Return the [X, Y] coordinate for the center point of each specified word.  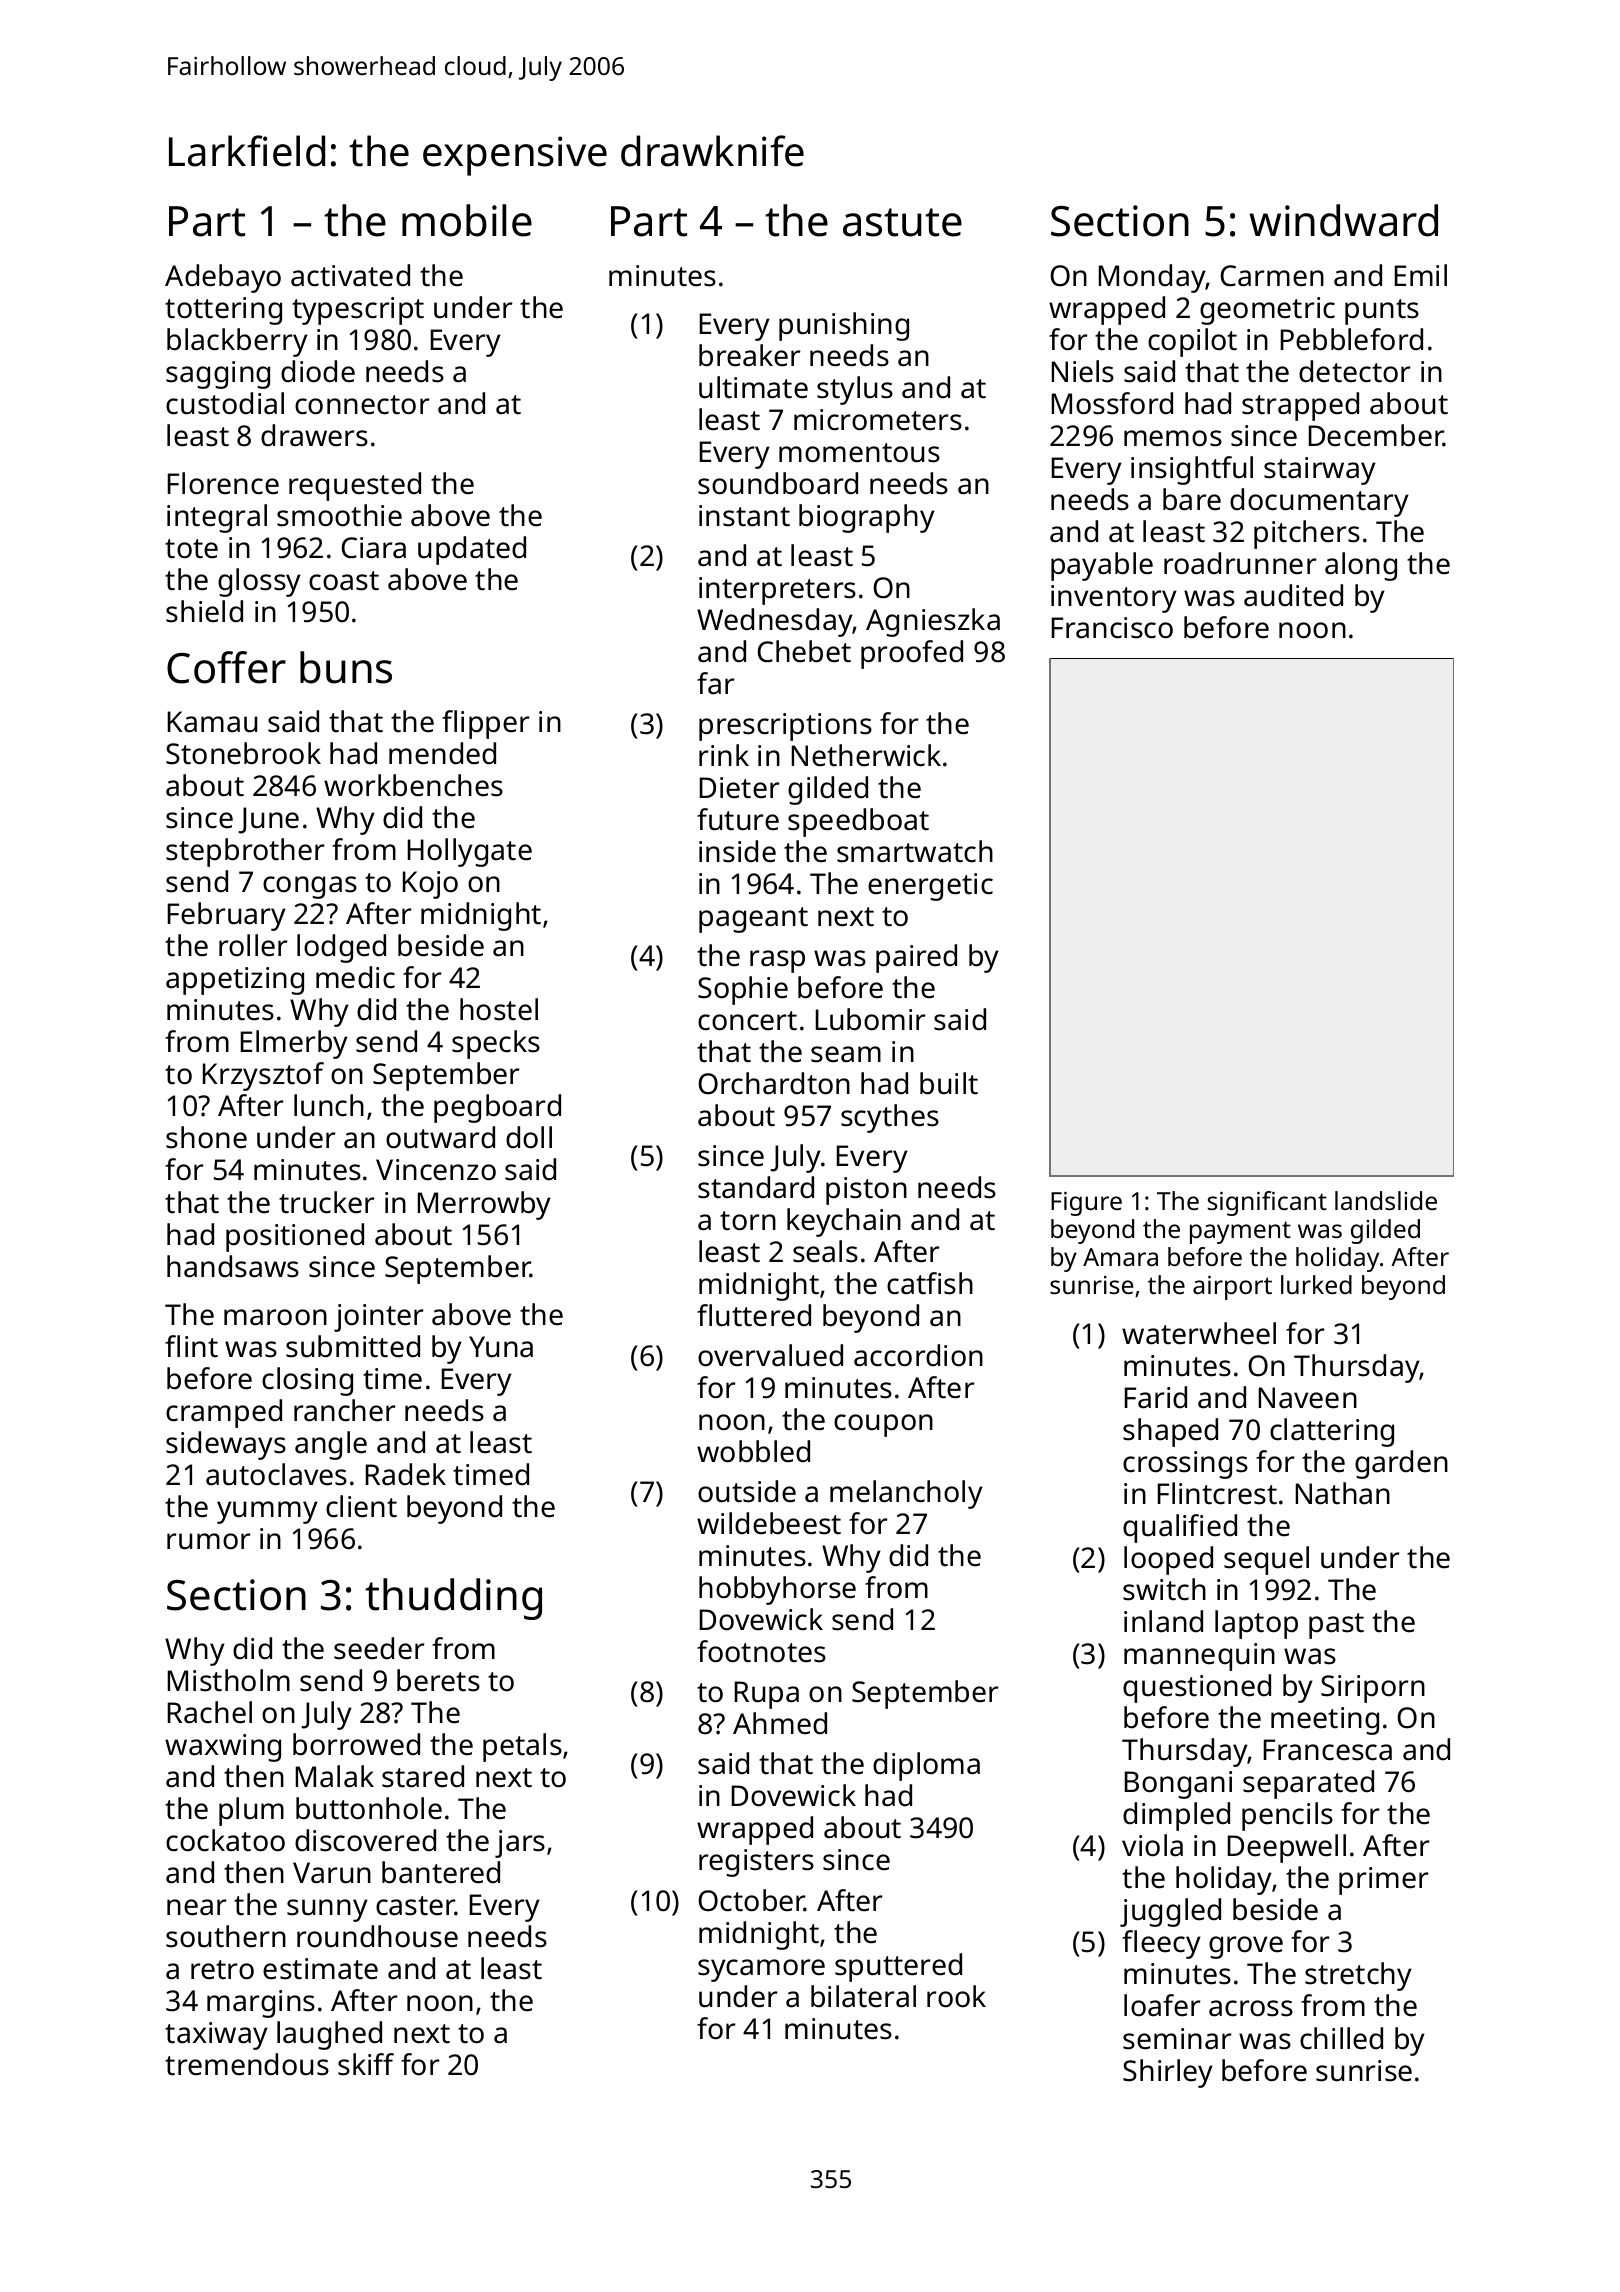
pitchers [1307, 534]
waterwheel [1199, 1333]
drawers [314, 435]
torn [748, 1221]
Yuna [501, 1347]
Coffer [226, 667]
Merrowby [484, 1205]
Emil [1421, 275]
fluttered [754, 1315]
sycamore [761, 1970]
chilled [1341, 2038]
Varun [332, 1873]
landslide [1386, 1200]
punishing [844, 326]
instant [744, 516]
